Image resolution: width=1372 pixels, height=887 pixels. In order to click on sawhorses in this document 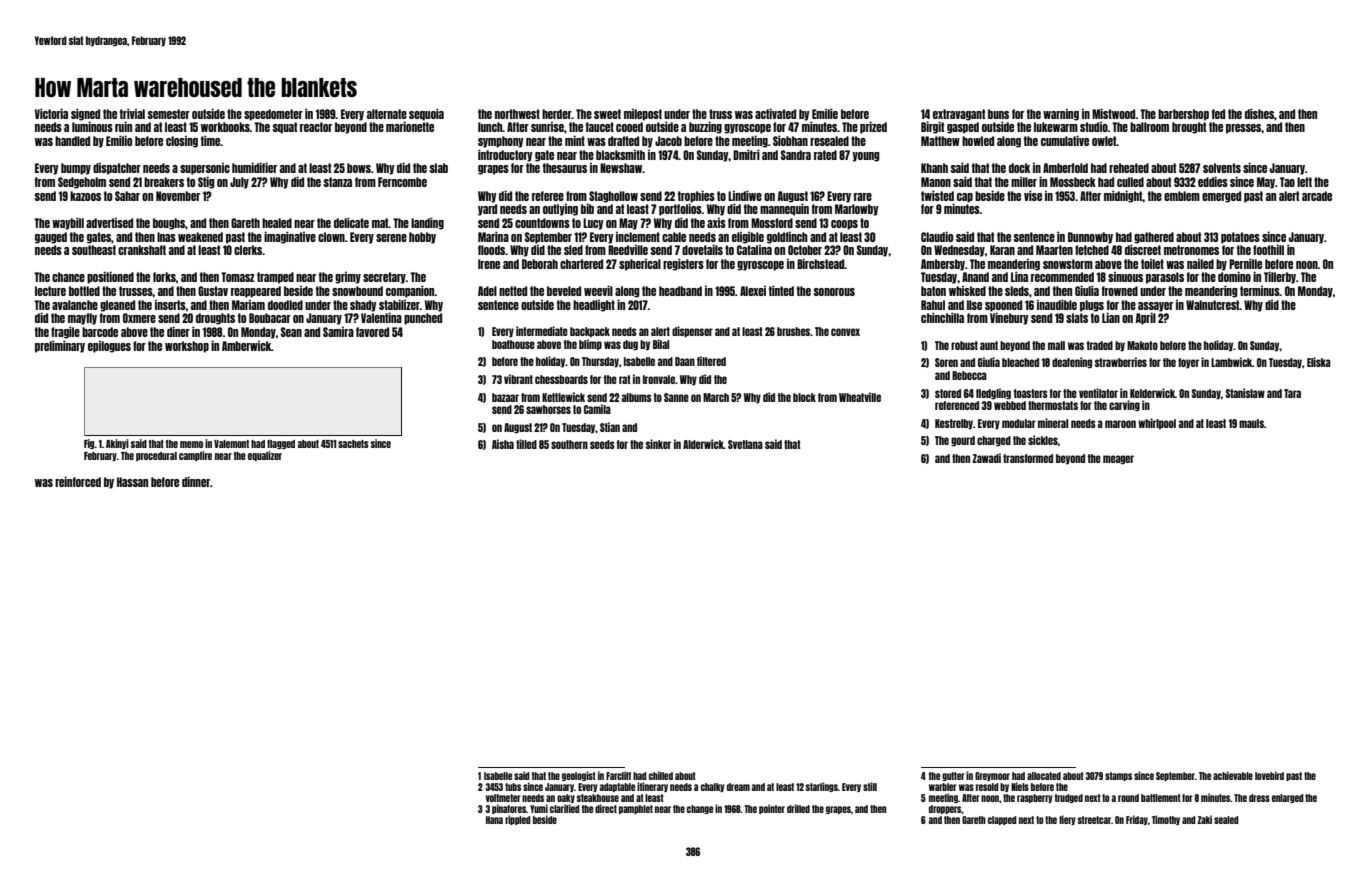, I will do `click(548, 409)`.
